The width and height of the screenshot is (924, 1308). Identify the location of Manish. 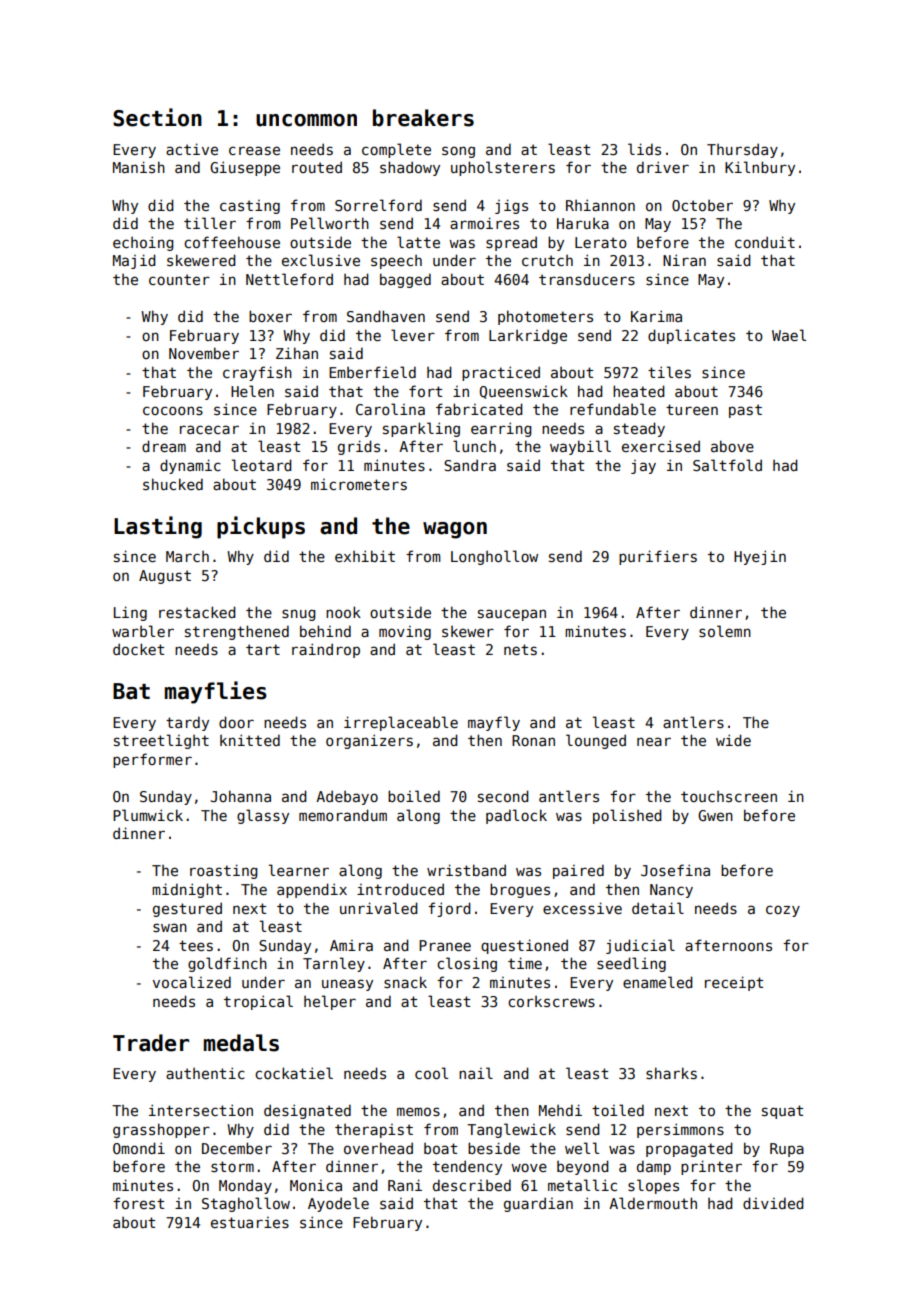
(139, 167).
